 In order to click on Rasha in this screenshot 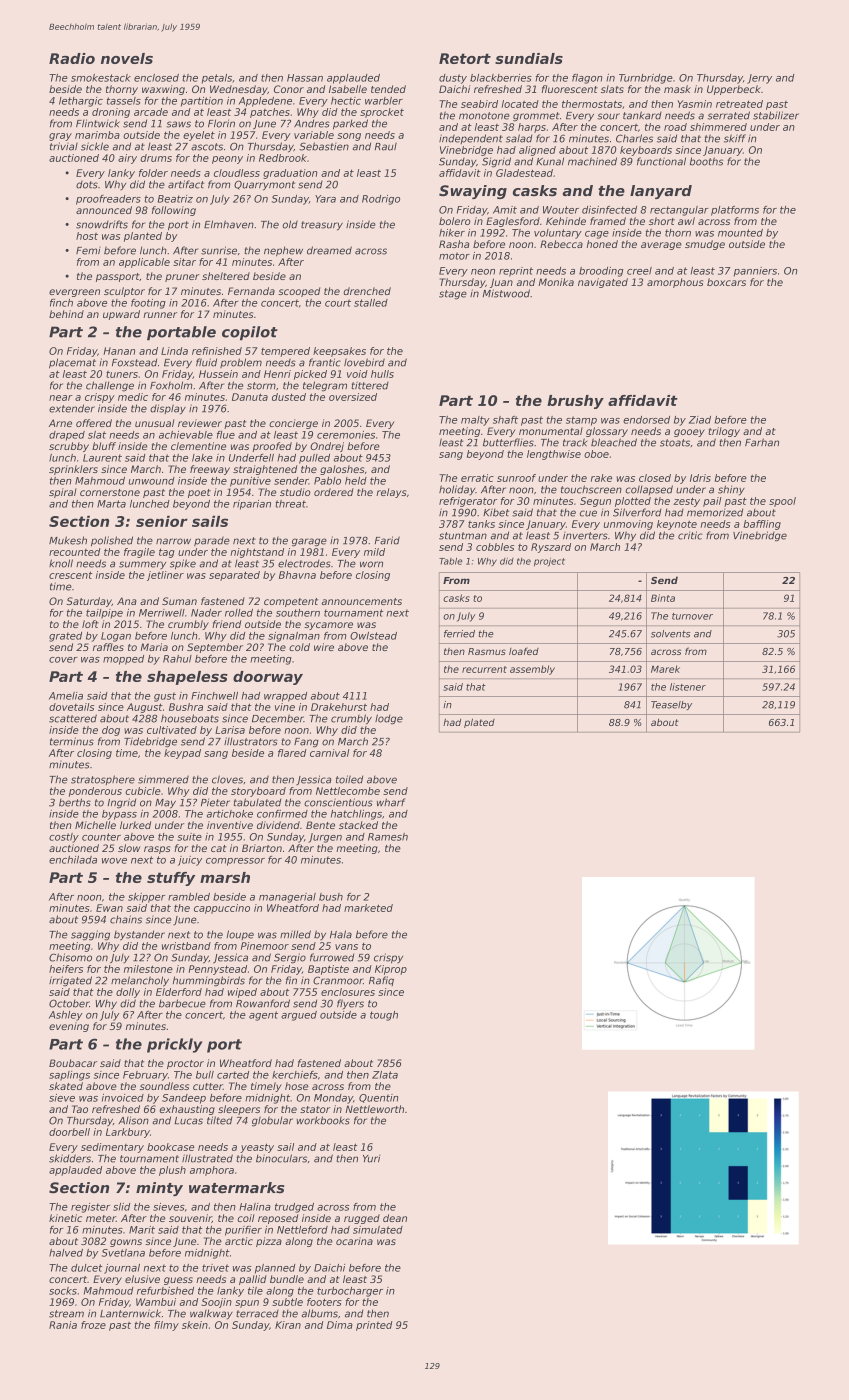, I will do `click(454, 244)`.
